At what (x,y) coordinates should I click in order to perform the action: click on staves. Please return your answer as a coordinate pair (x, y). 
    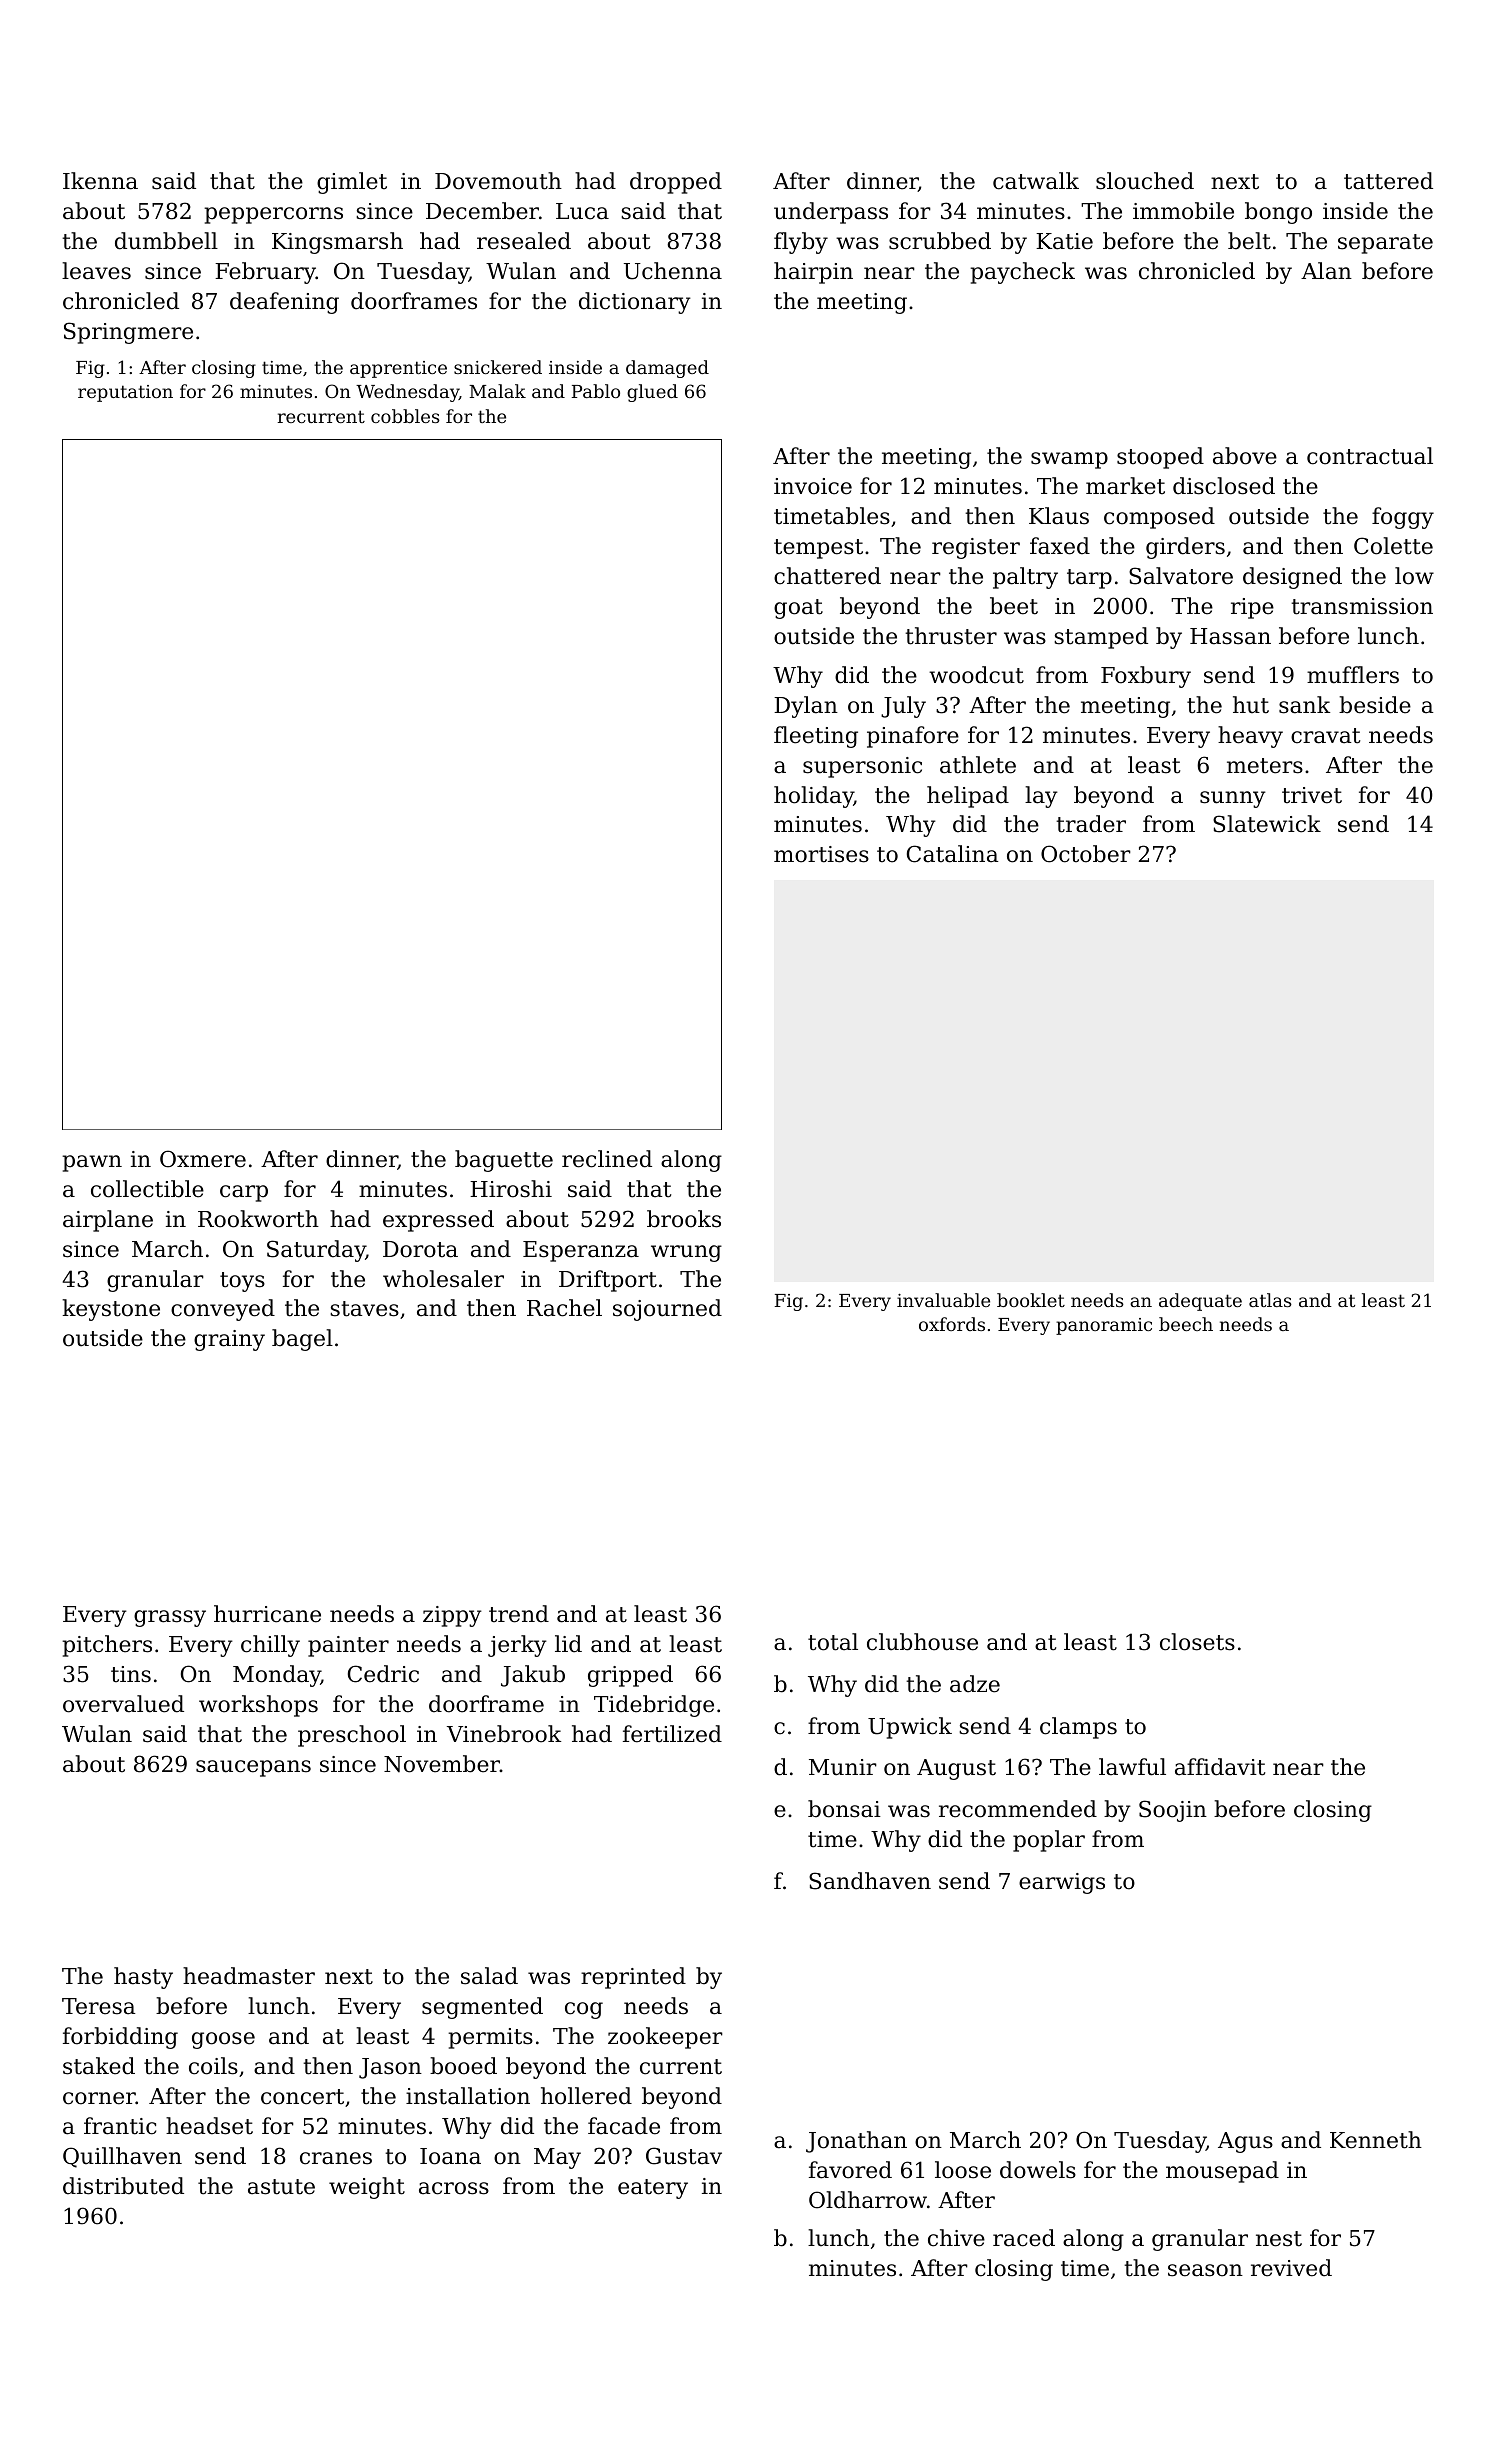
    Looking at the image, I should click on (364, 1309).
